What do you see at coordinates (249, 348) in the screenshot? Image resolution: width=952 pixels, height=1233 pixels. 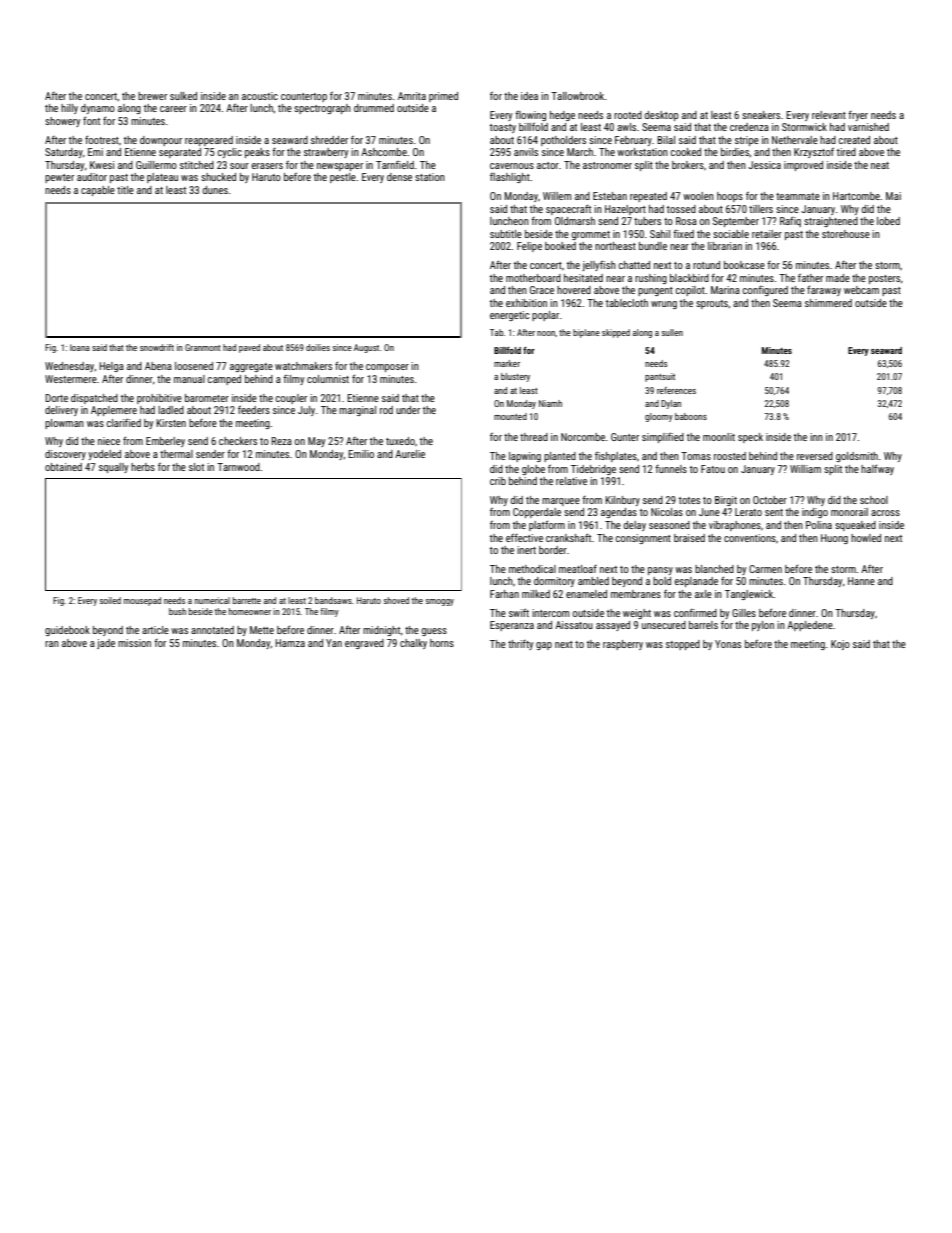 I see `paved` at bounding box center [249, 348].
